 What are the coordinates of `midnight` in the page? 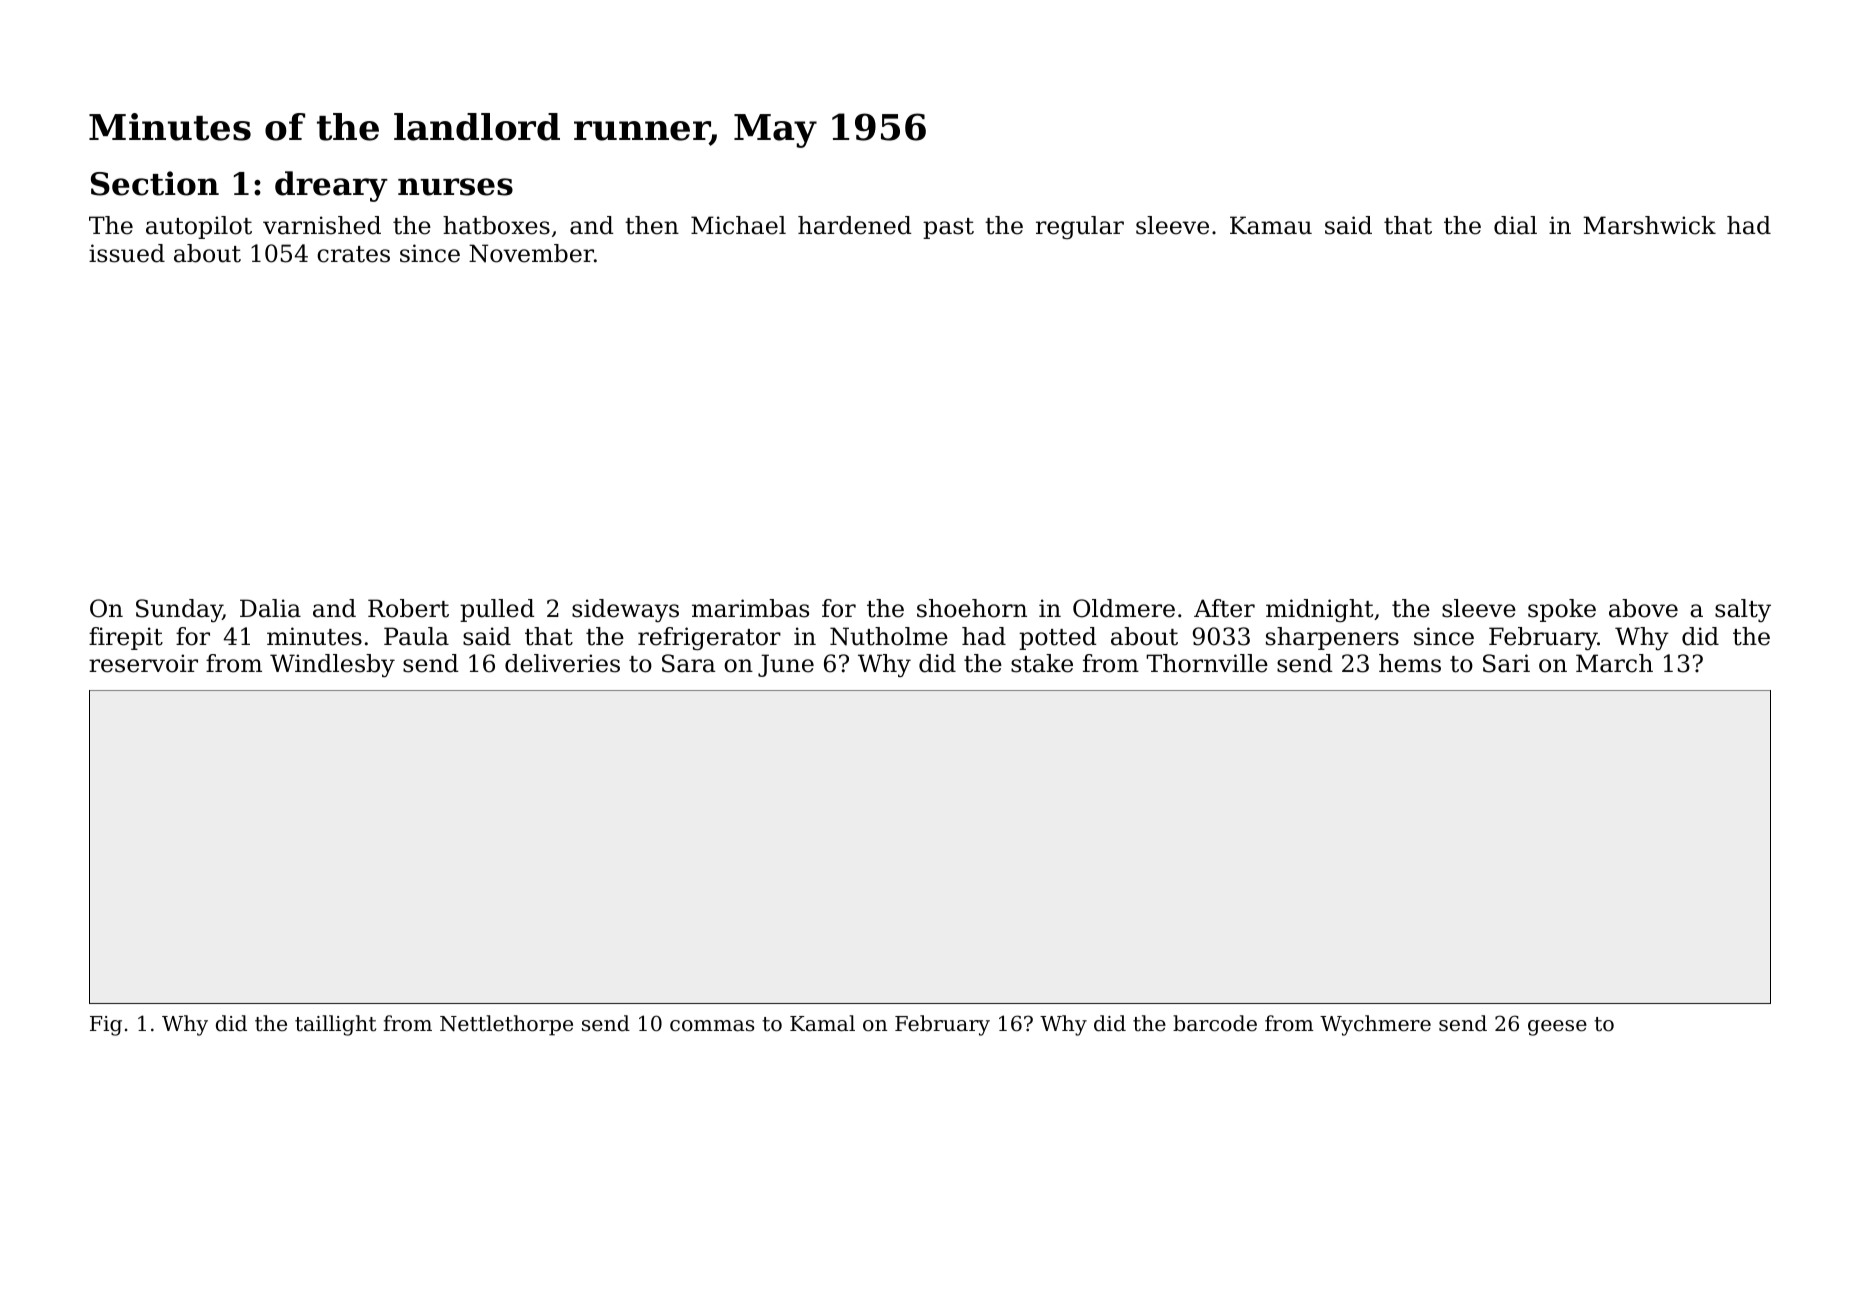 It's located at (1319, 610).
